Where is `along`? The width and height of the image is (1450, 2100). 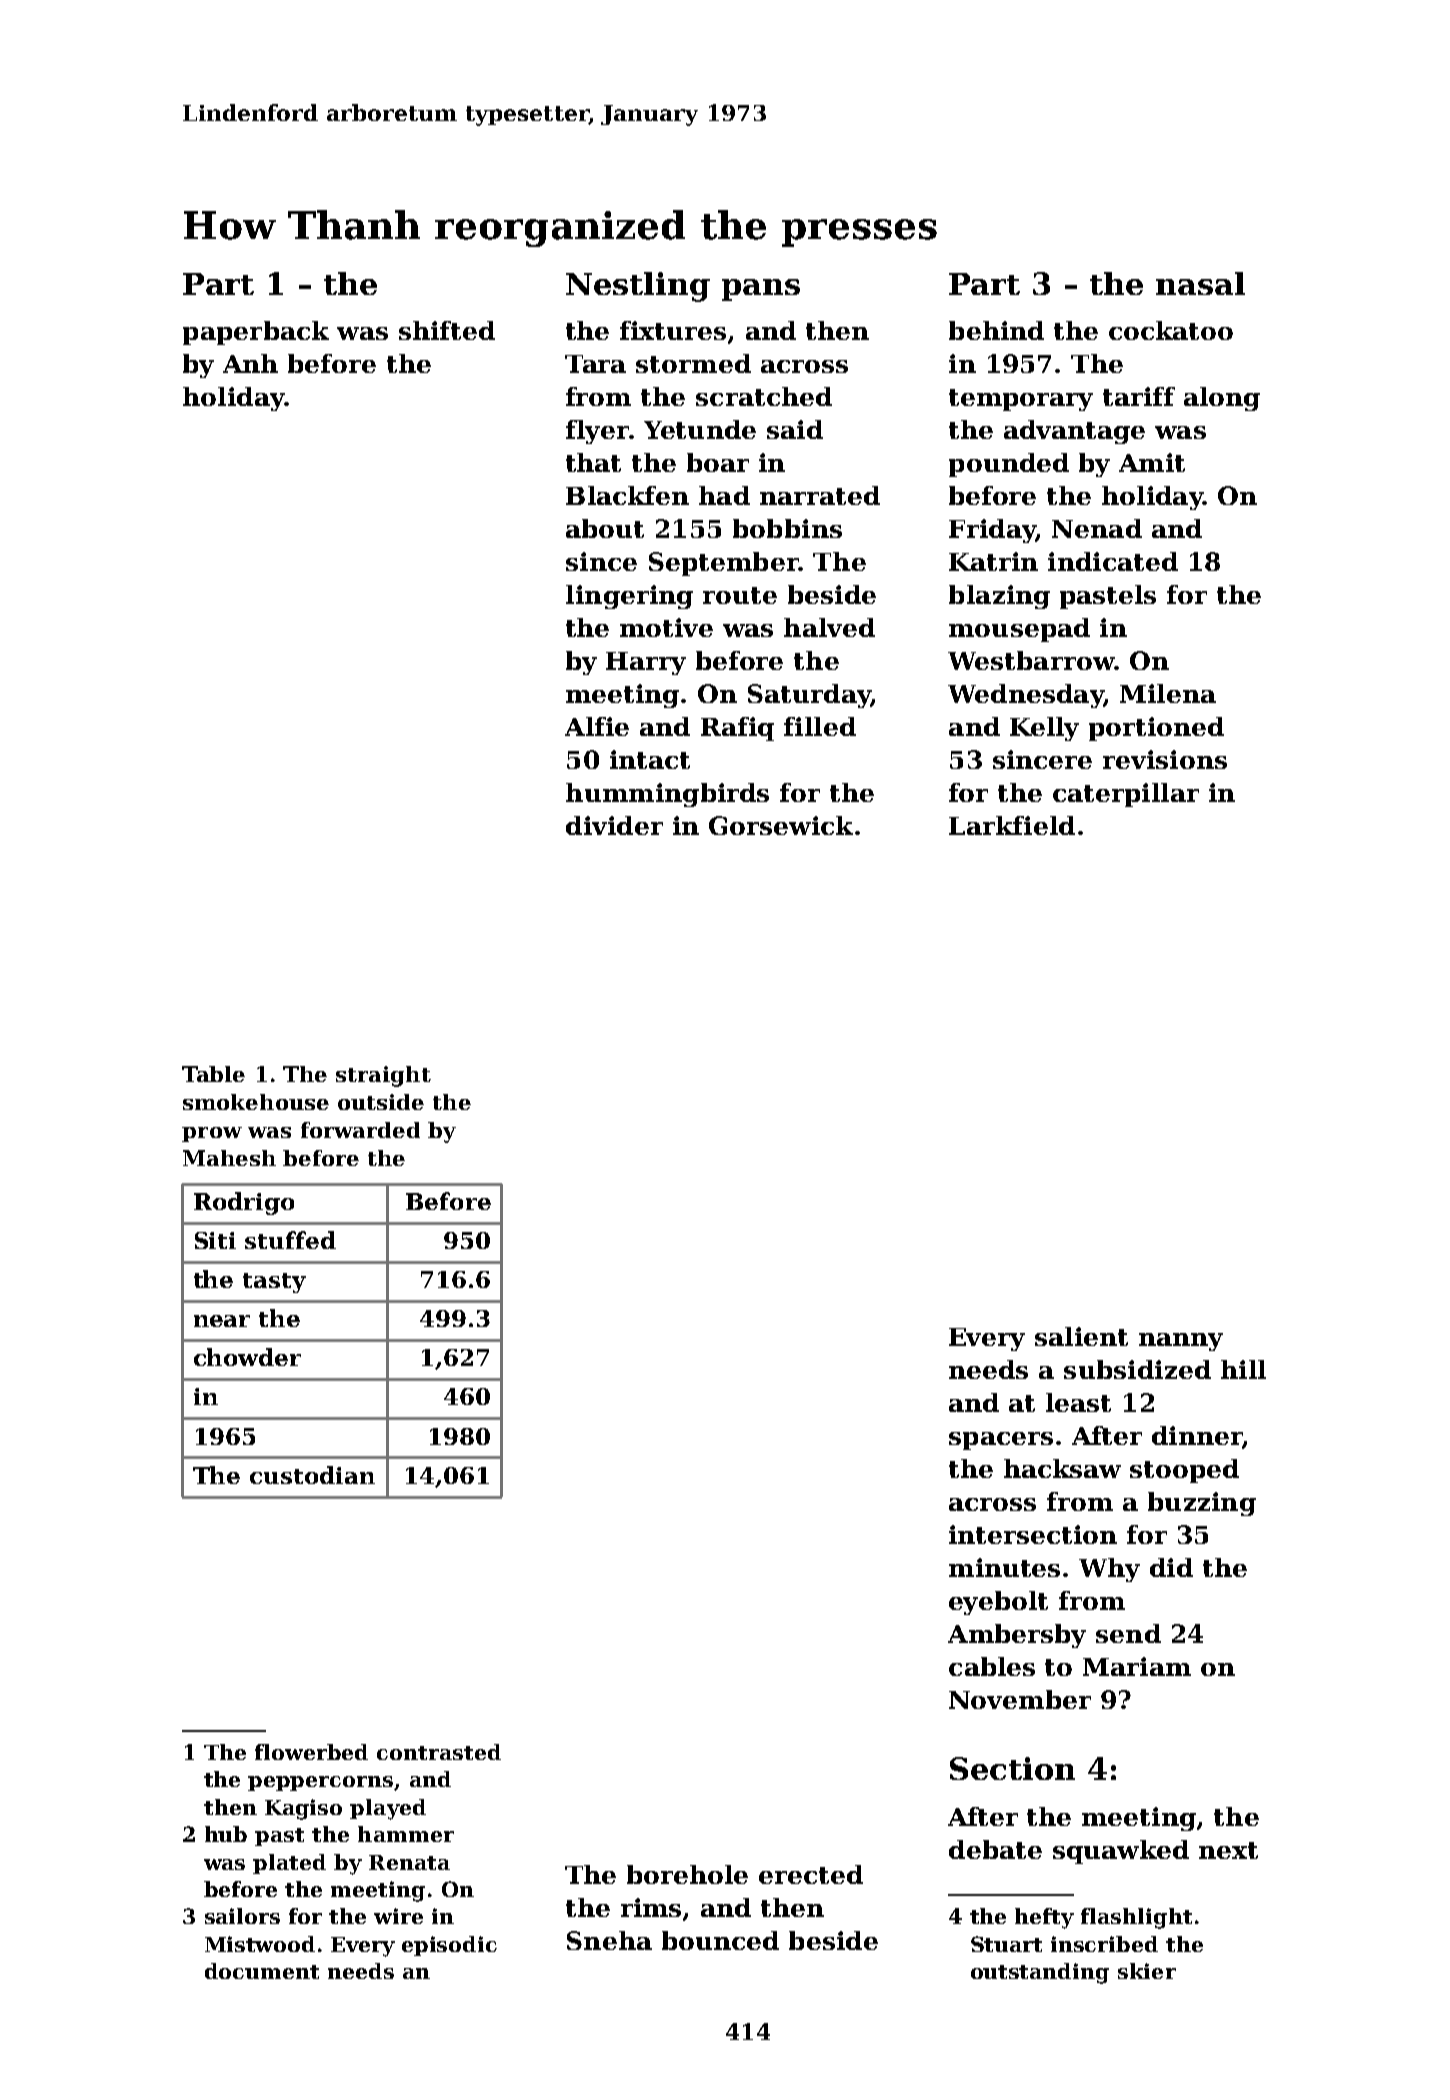
along is located at coordinates (1222, 399).
